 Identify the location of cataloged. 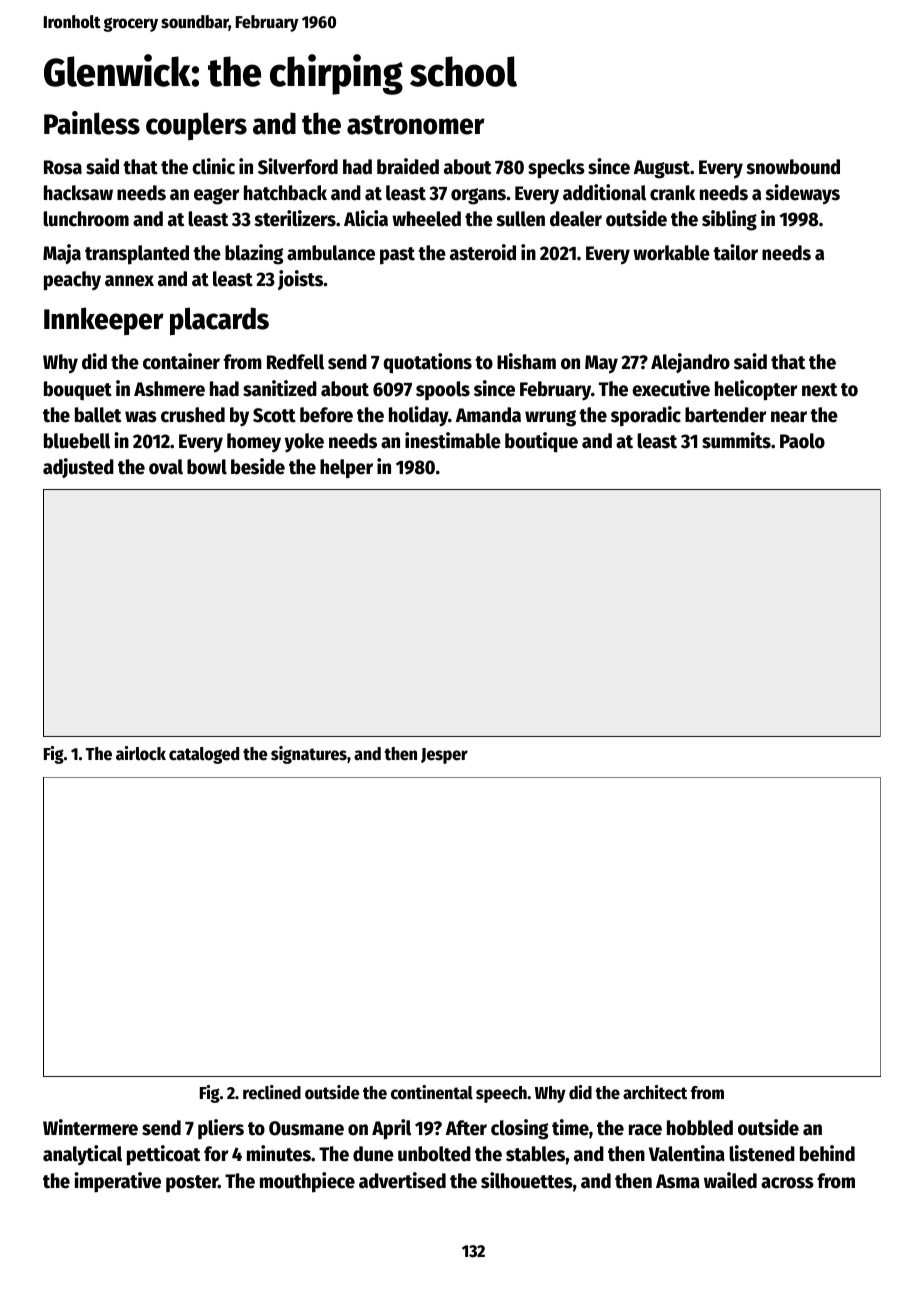
(204, 755).
